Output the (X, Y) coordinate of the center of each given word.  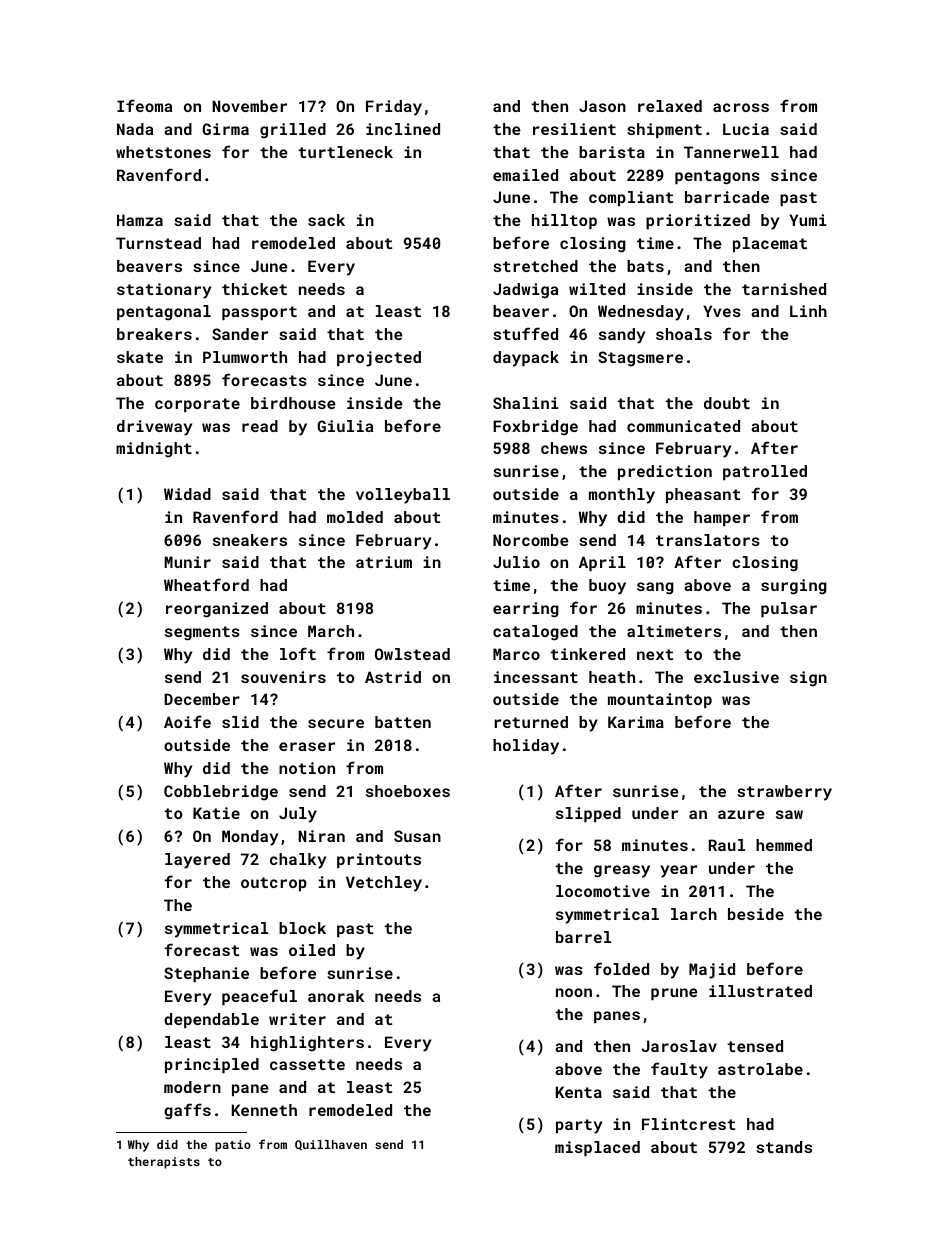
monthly (622, 496)
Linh (808, 311)
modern (192, 1087)
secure (336, 723)
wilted (597, 289)
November (249, 106)
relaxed (670, 106)
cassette (307, 1064)
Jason (602, 106)
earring (526, 610)
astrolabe (760, 1069)
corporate (197, 405)
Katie (216, 813)
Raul (727, 845)
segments (202, 633)
